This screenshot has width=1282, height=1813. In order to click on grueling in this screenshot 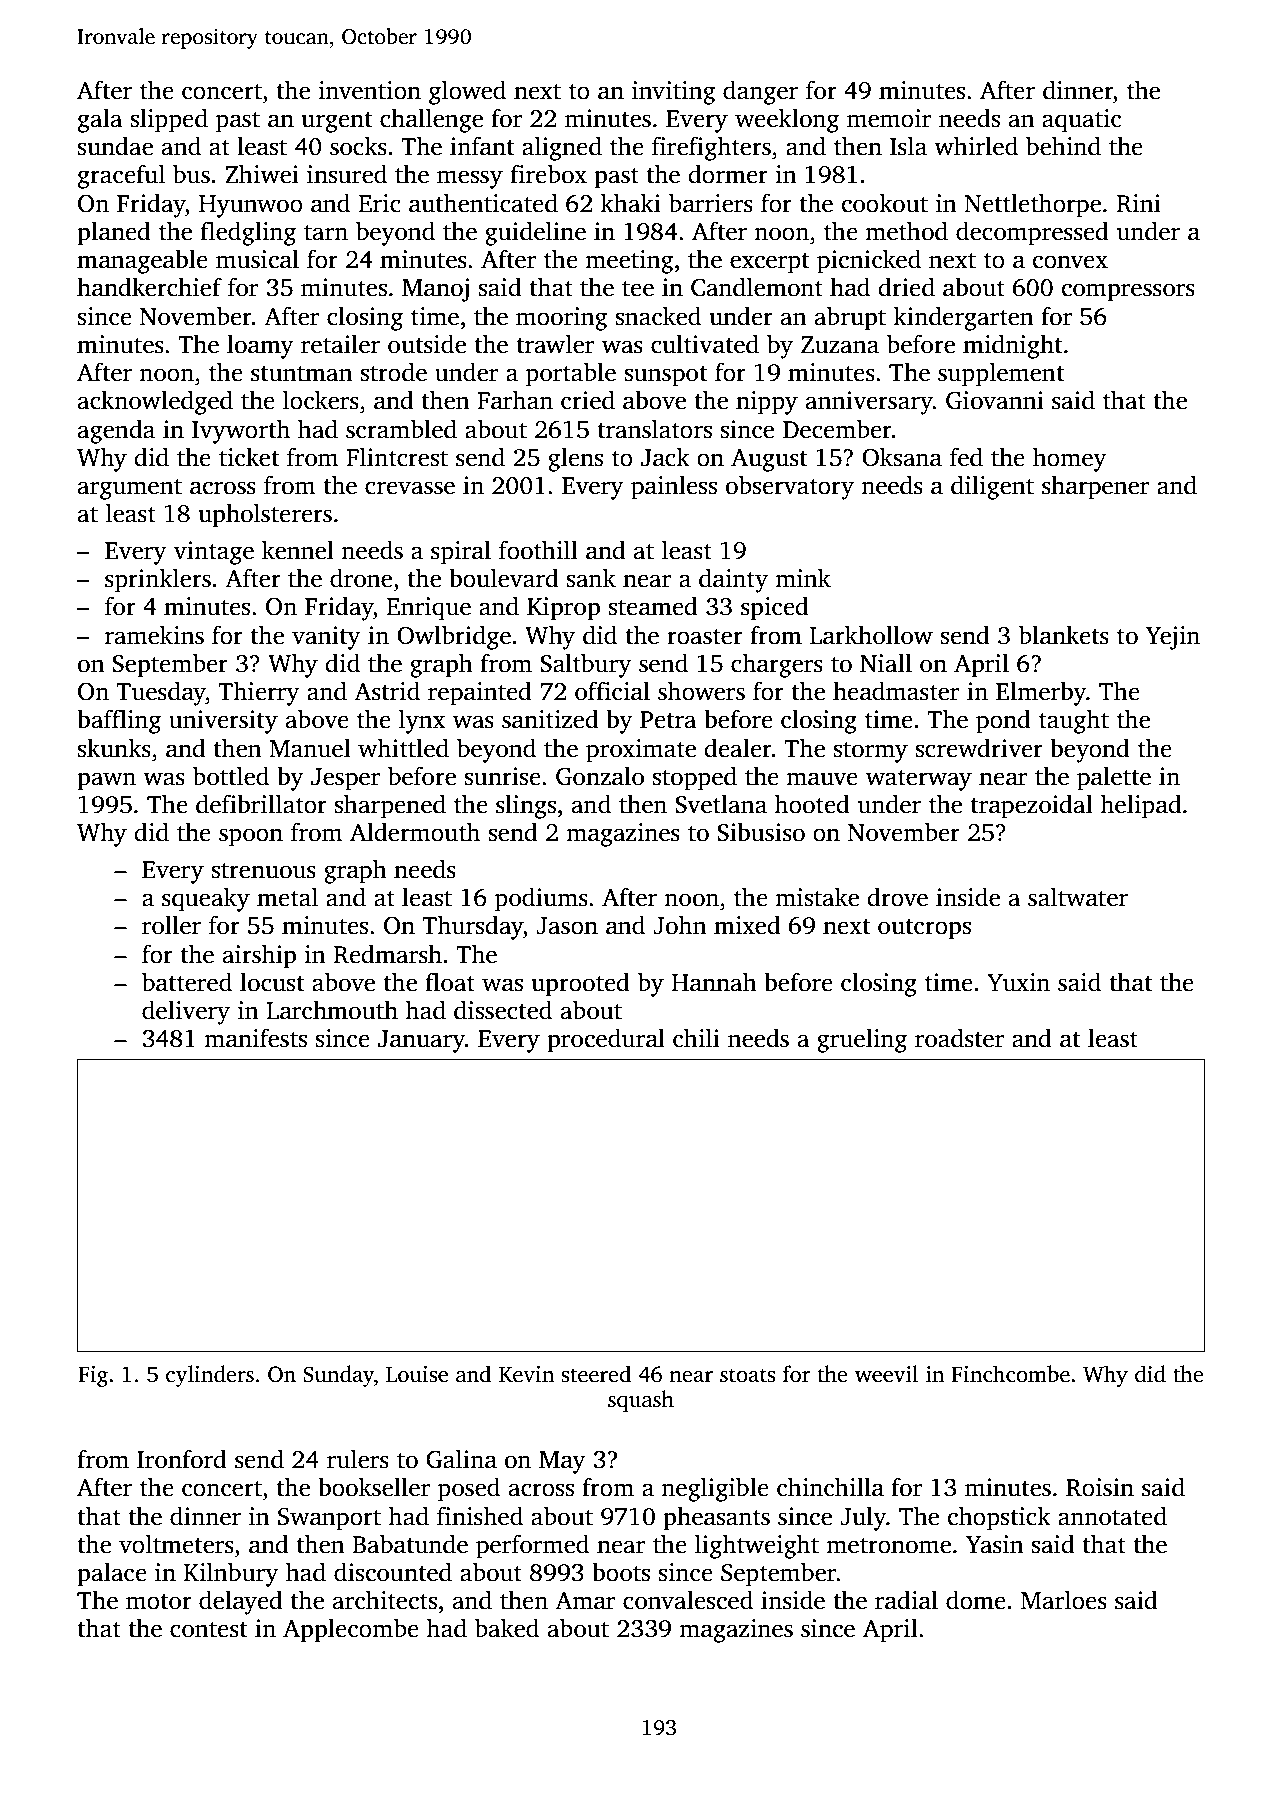, I will do `click(862, 1040)`.
